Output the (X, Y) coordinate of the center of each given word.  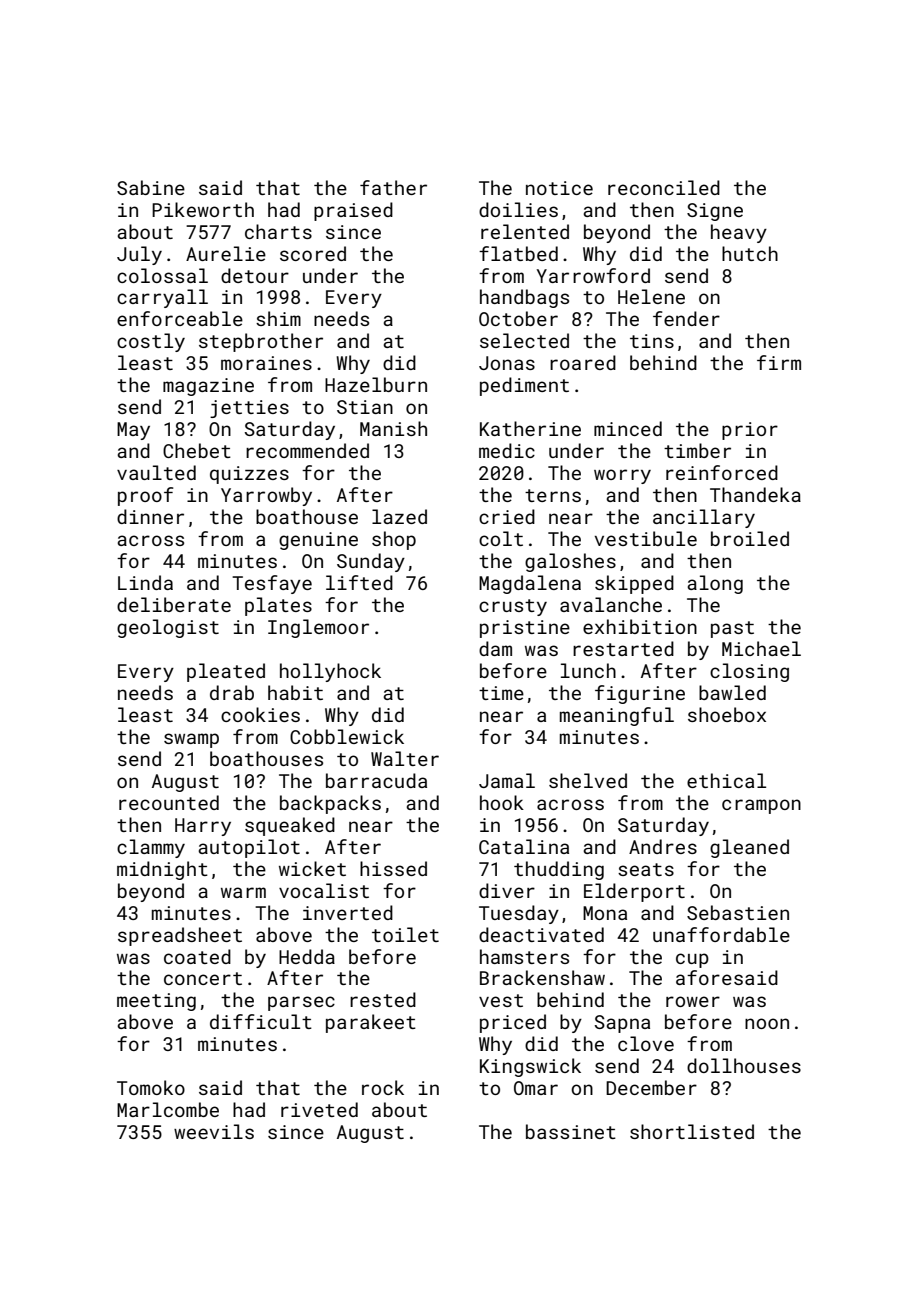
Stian (365, 407)
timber (697, 450)
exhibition (640, 626)
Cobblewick (347, 736)
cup (692, 960)
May (133, 431)
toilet (405, 934)
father (393, 187)
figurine (640, 694)
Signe (715, 212)
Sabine (151, 187)
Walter (405, 758)
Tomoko (151, 1087)
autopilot (249, 848)
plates (278, 606)
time (501, 693)
